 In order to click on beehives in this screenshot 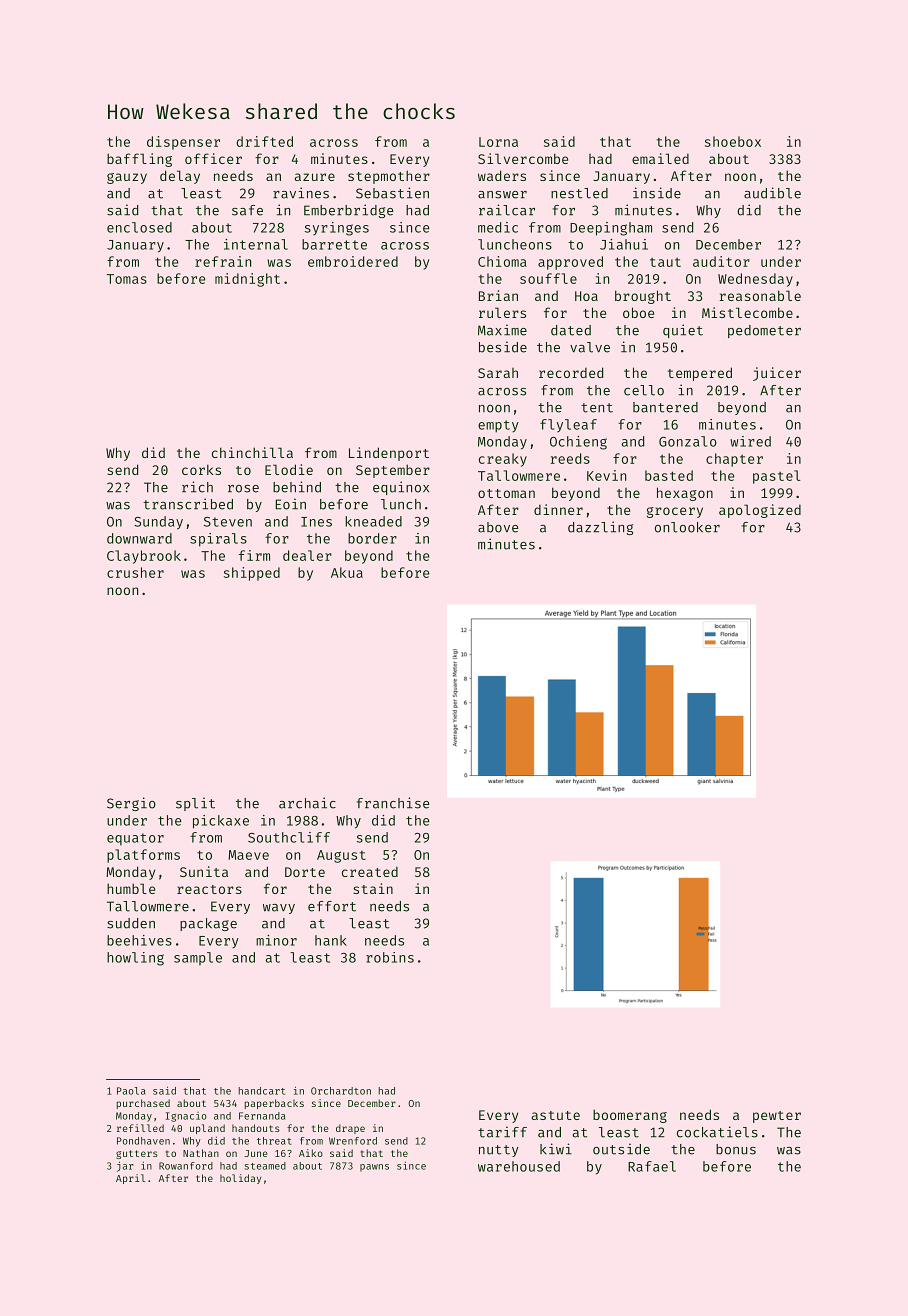, I will do `click(139, 940)`.
